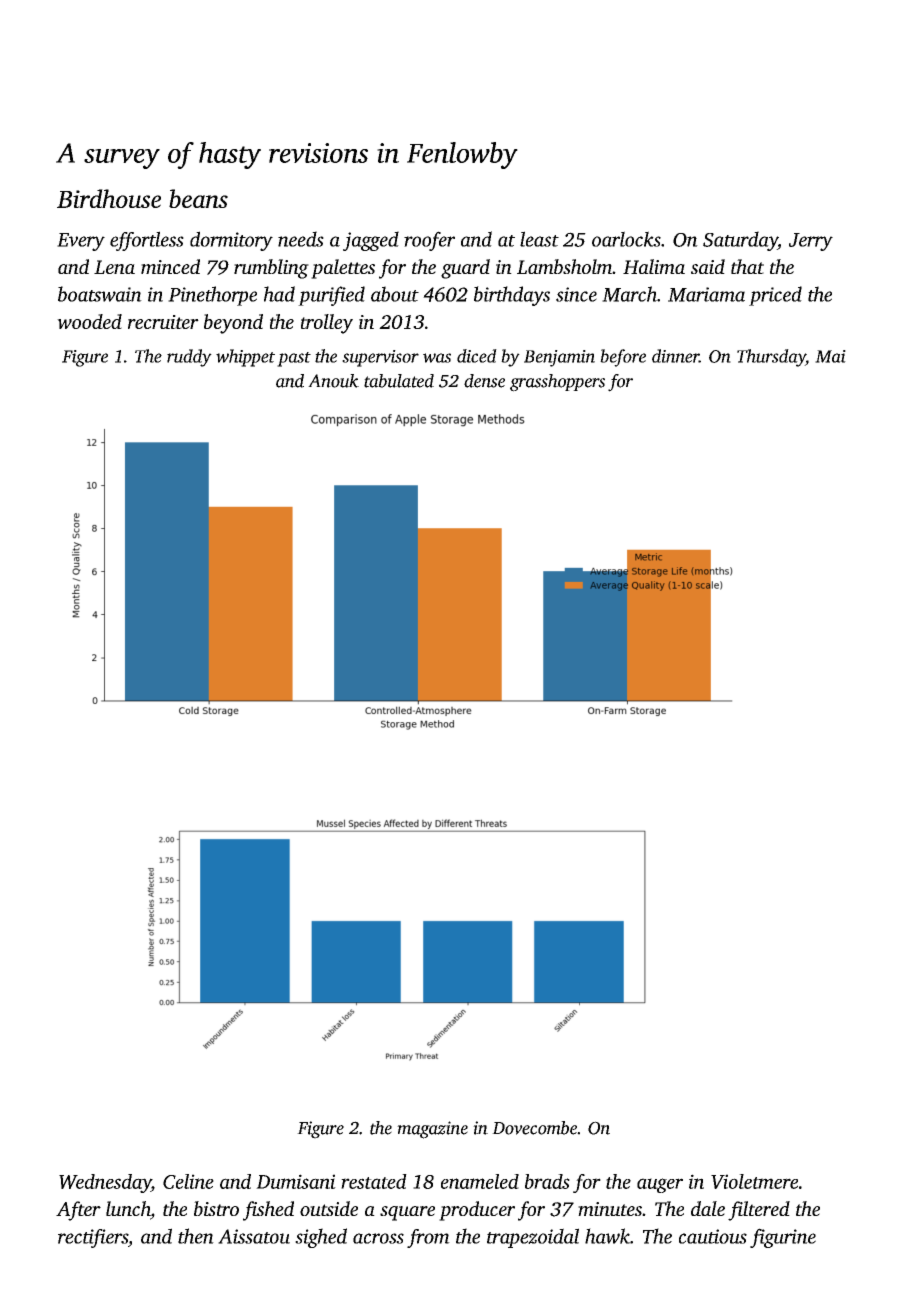 The image size is (908, 1316). Describe the element at coordinates (189, 358) in the screenshot. I see `ruddy` at that location.
